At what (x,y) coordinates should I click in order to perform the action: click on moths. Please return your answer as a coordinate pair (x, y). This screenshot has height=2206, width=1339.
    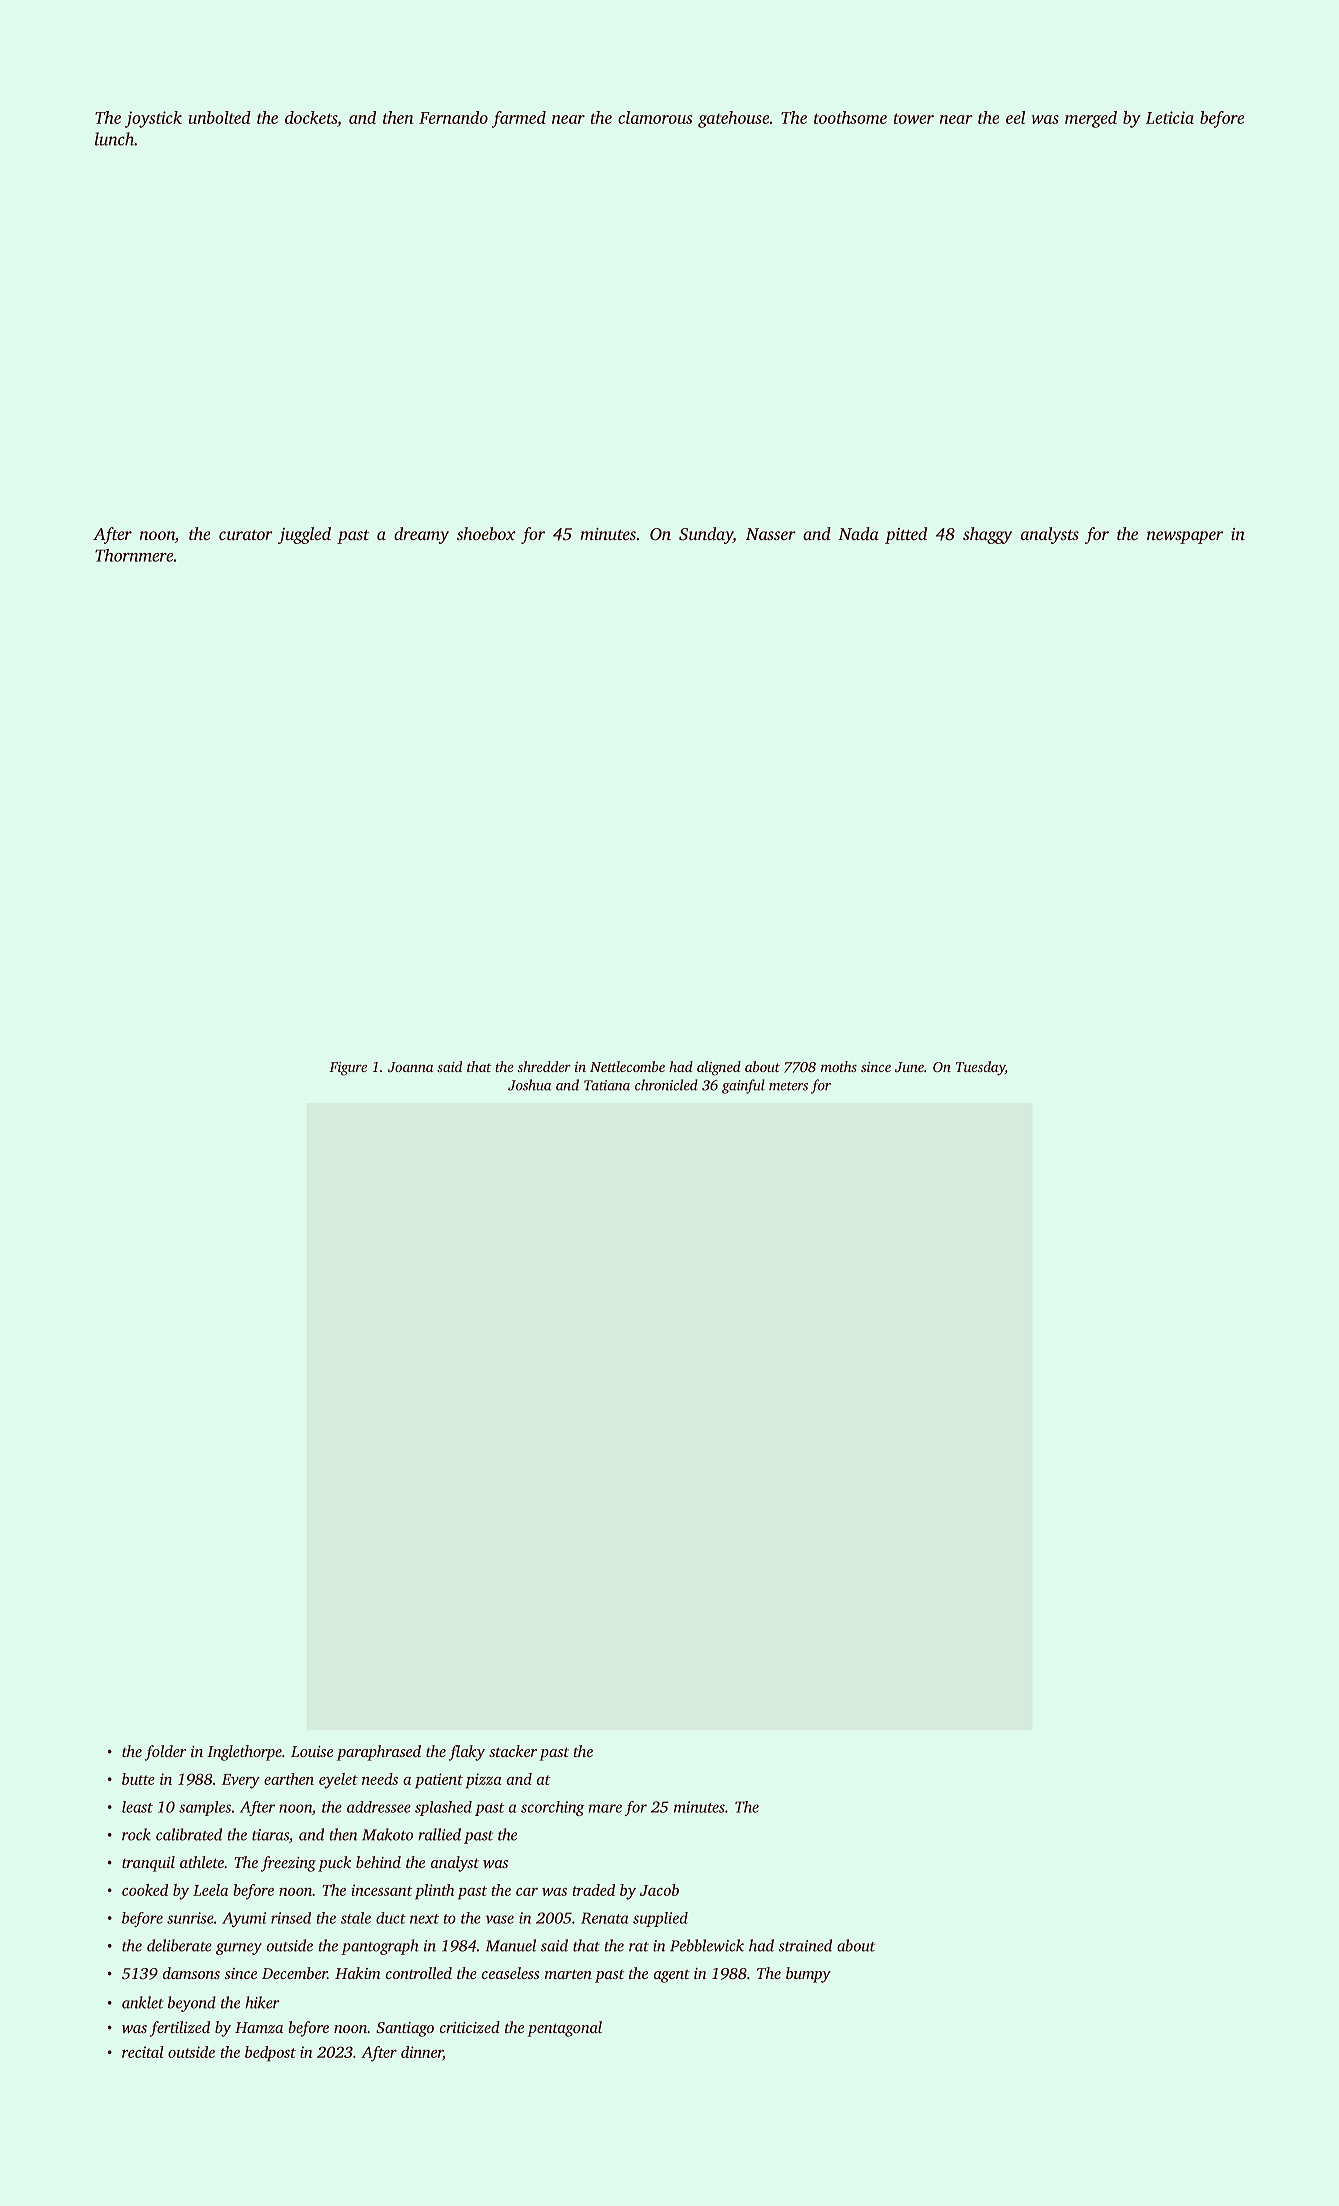
    Looking at the image, I should click on (839, 1066).
